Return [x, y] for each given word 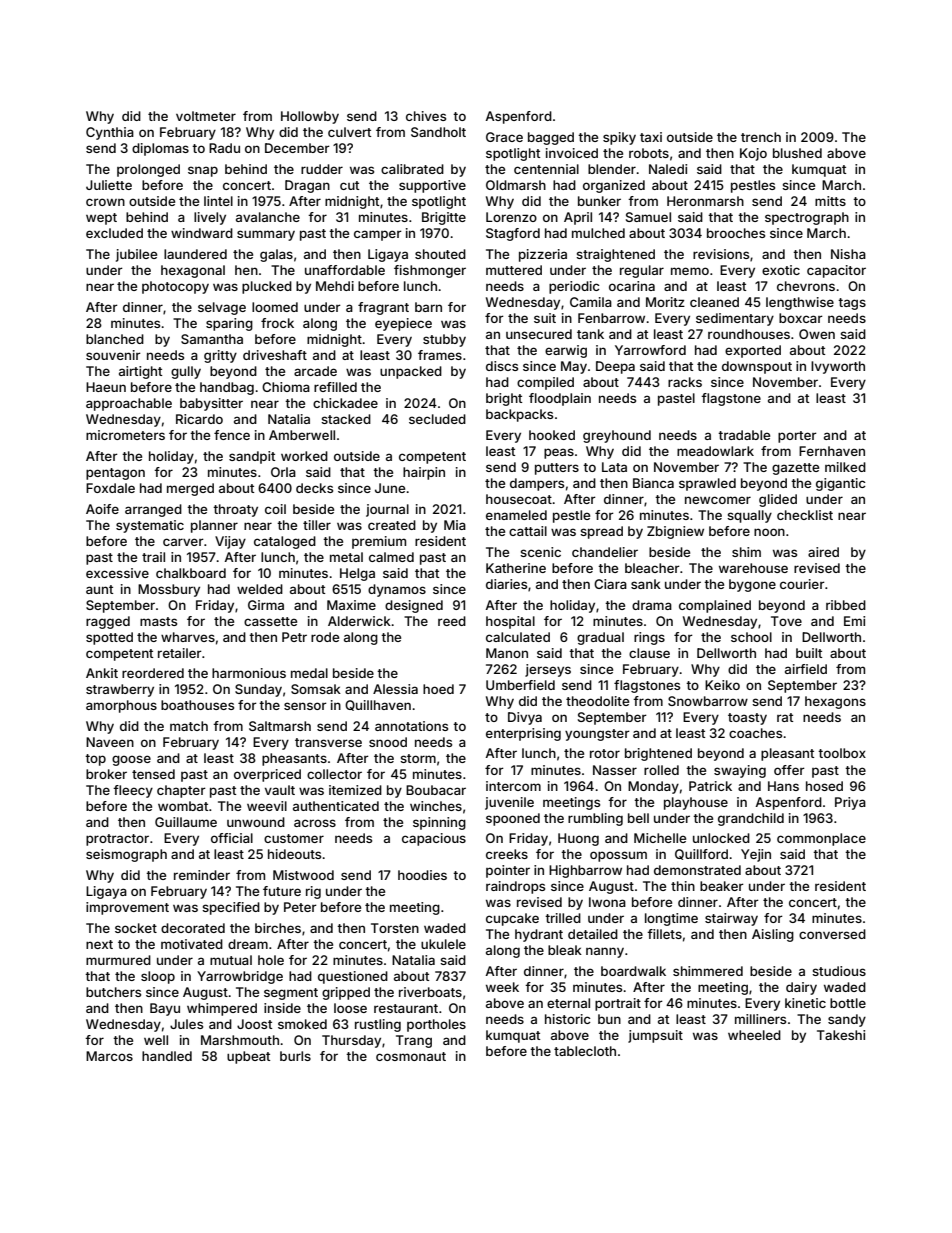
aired [823, 552]
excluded [114, 233]
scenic [540, 552]
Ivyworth [838, 367]
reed [452, 621]
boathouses [197, 705]
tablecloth [585, 1051]
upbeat [248, 1057]
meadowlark [715, 451]
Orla [283, 472]
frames [440, 355]
